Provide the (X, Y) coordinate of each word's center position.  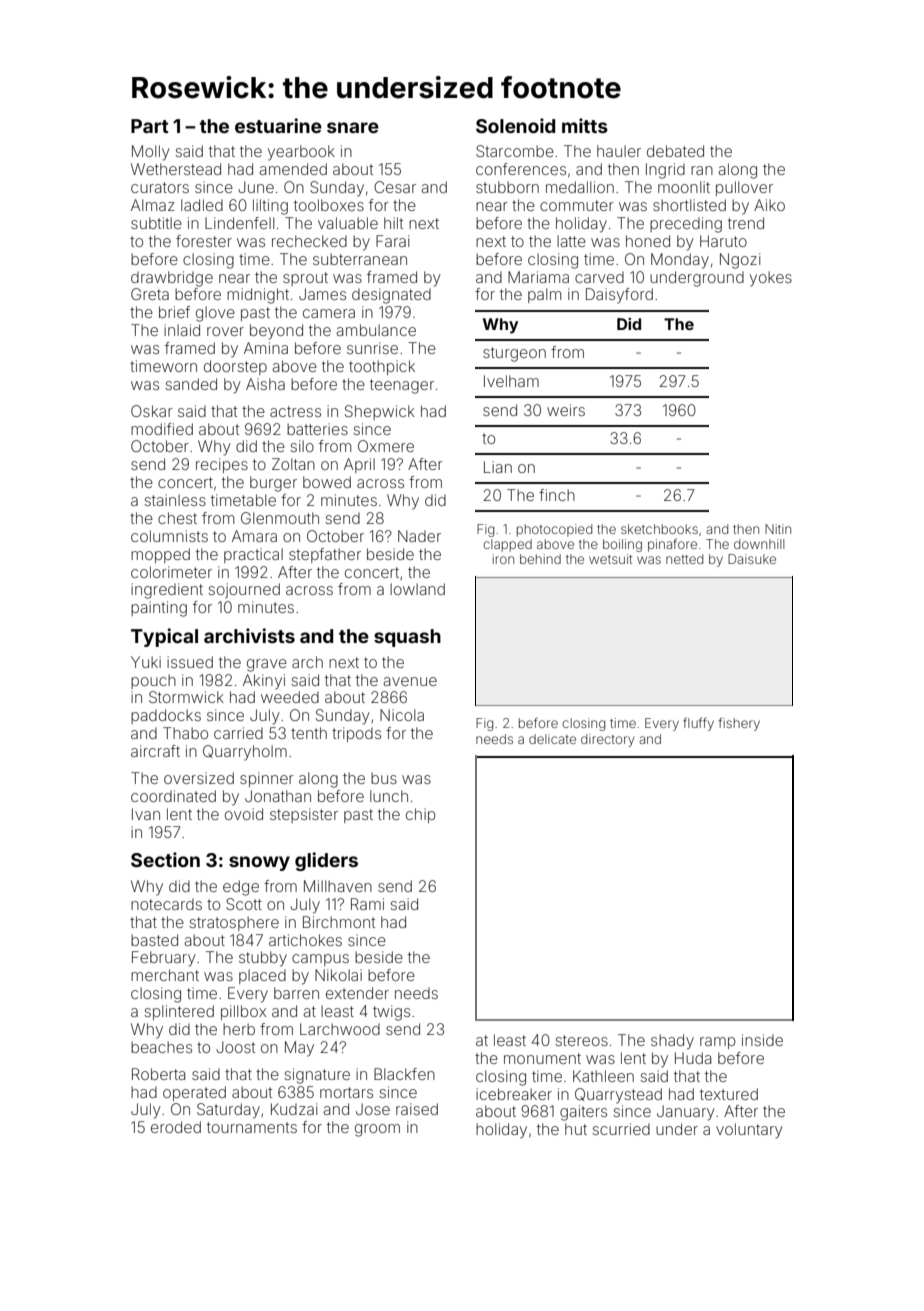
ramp (717, 1043)
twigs (391, 1013)
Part (150, 126)
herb (239, 1029)
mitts (585, 125)
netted (684, 559)
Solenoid (515, 125)
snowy (259, 863)
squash (407, 638)
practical (253, 555)
